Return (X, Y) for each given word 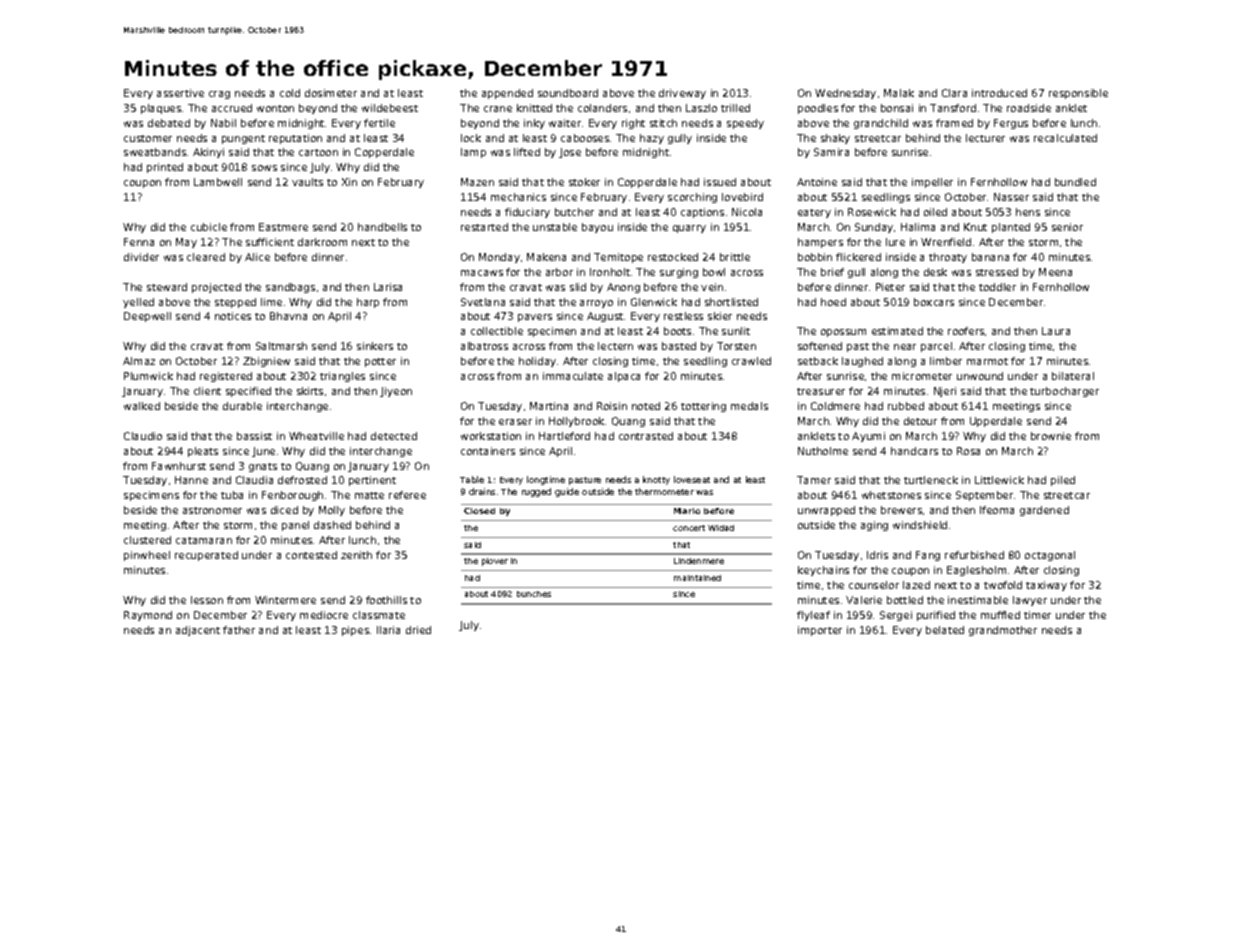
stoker (584, 182)
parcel (936, 347)
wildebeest (390, 108)
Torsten (736, 346)
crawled (751, 361)
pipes (355, 631)
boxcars (934, 302)
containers (488, 451)
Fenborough (292, 496)
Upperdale (996, 422)
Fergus (1011, 124)
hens (1028, 212)
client (207, 391)
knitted (534, 108)
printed (165, 168)
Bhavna (288, 316)
